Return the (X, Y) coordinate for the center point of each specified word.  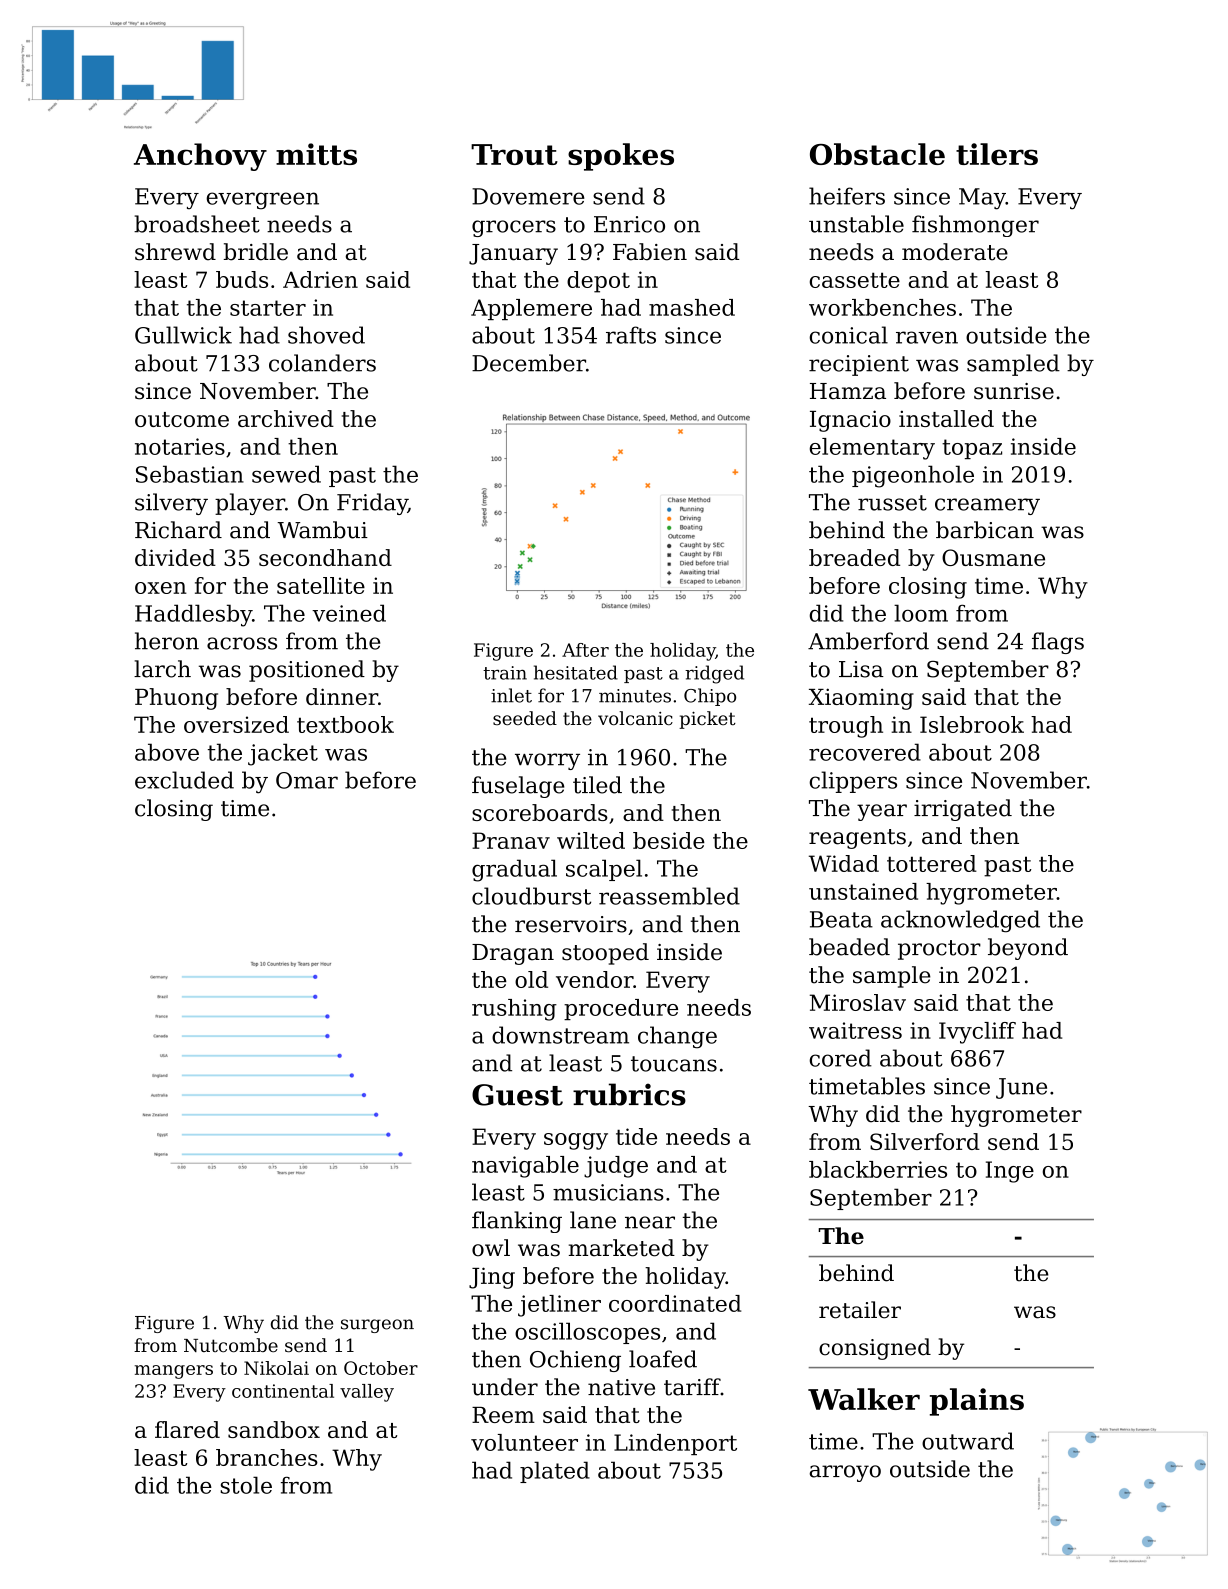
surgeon (377, 1326)
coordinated (675, 1303)
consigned (875, 1349)
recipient (859, 365)
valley (367, 1393)
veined (349, 613)
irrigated (963, 810)
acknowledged (960, 921)
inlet (511, 695)
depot (598, 282)
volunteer (524, 1442)
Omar (307, 780)
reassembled (669, 896)
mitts (316, 154)
